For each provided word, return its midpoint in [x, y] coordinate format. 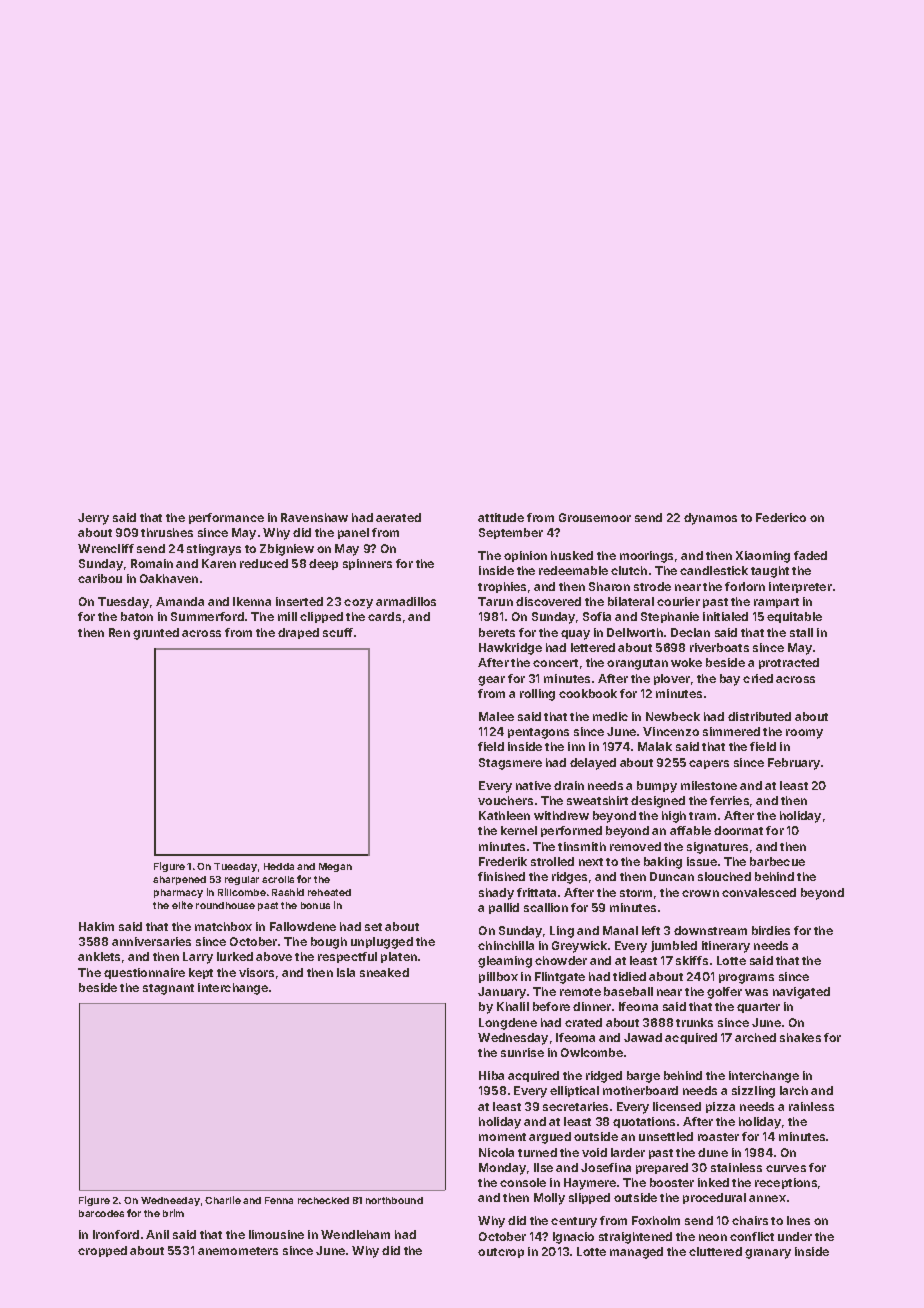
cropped [102, 1251]
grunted [156, 634]
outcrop [501, 1253]
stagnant [168, 989]
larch [794, 1090]
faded [810, 555]
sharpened [179, 880]
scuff [338, 632]
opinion [525, 556]
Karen [219, 563]
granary [768, 1254]
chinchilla [506, 945]
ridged [604, 1077]
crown [700, 893]
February [794, 764]
